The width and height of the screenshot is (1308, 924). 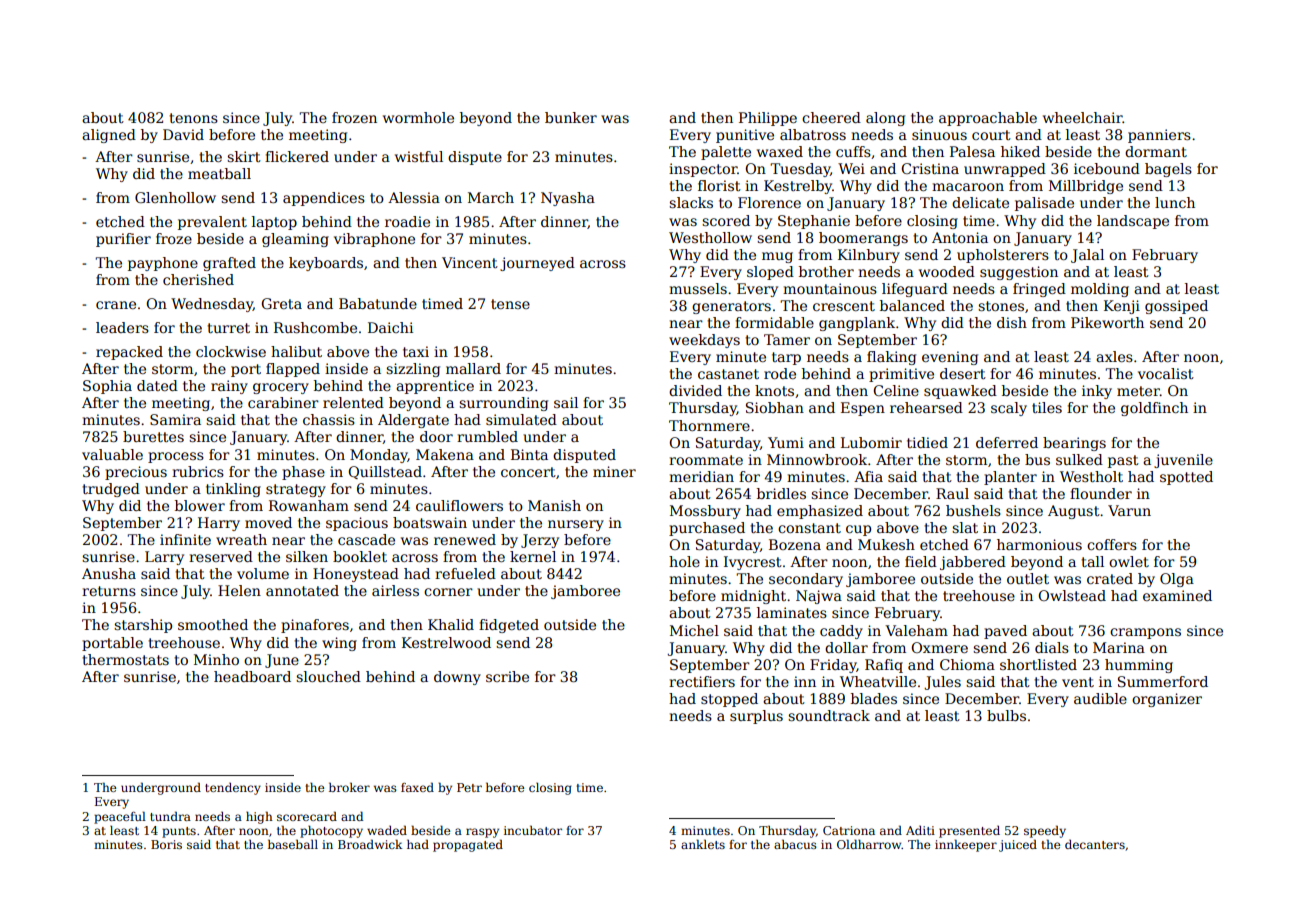 What do you see at coordinates (1119, 647) in the screenshot?
I see `Marina` at bounding box center [1119, 647].
